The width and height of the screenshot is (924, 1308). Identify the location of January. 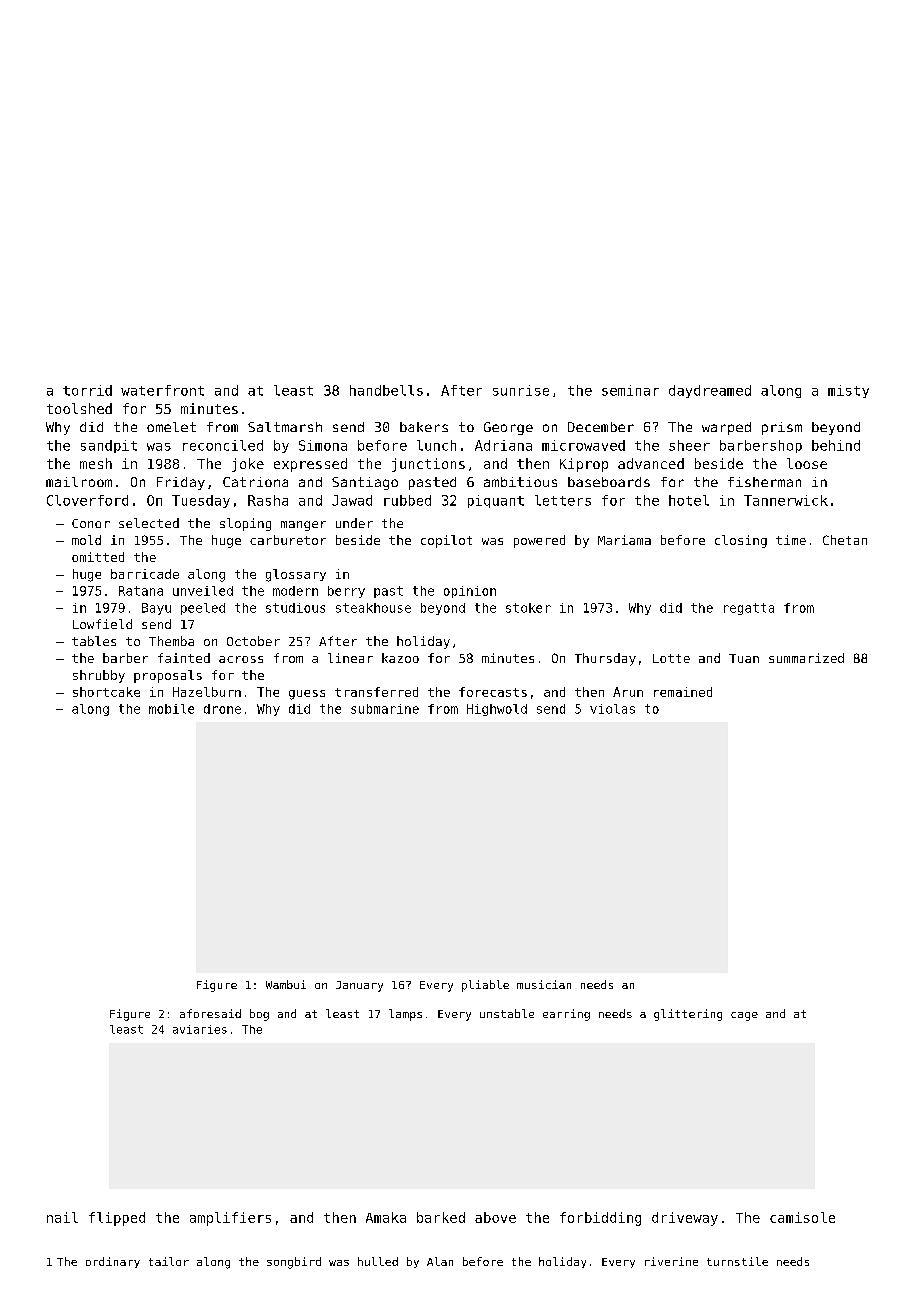
(359, 986).
